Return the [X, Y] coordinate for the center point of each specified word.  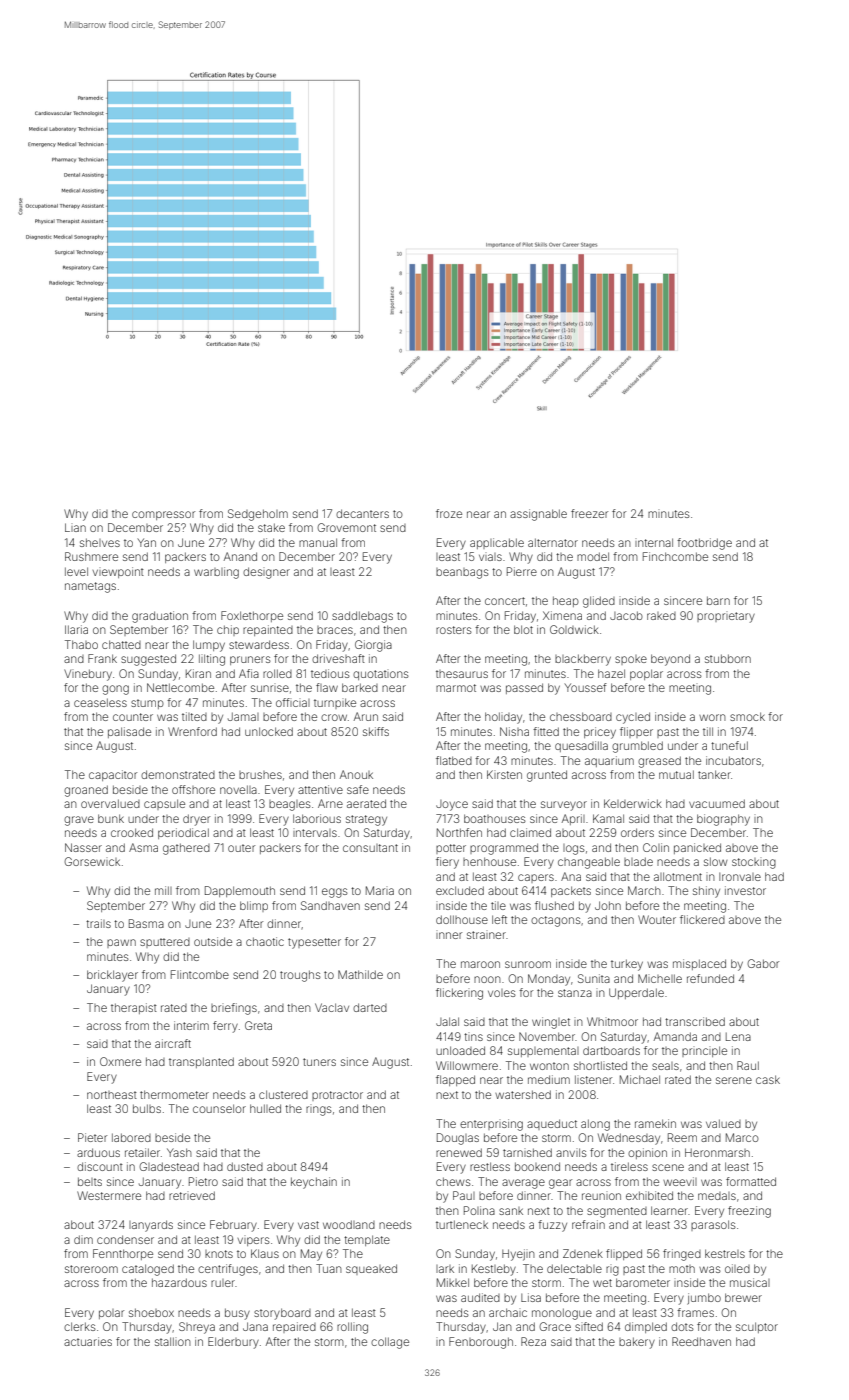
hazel [611, 673]
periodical [183, 833]
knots [219, 1254]
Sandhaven [330, 905]
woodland [349, 1224]
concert [505, 601]
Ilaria [76, 629]
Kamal [608, 818]
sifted [589, 1326]
